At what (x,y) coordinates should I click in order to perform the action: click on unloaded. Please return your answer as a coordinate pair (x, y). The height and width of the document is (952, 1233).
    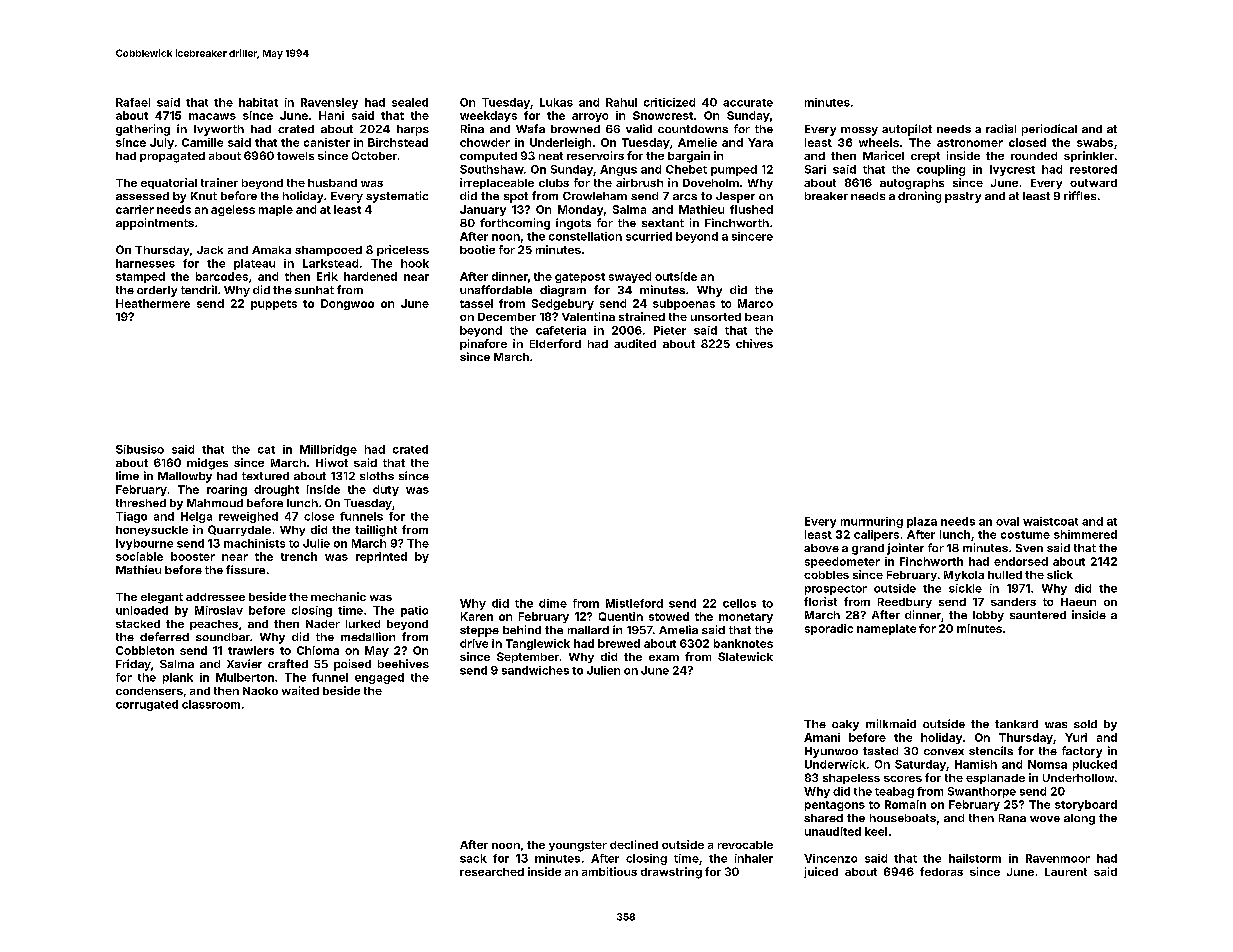
    Looking at the image, I should click on (142, 610).
